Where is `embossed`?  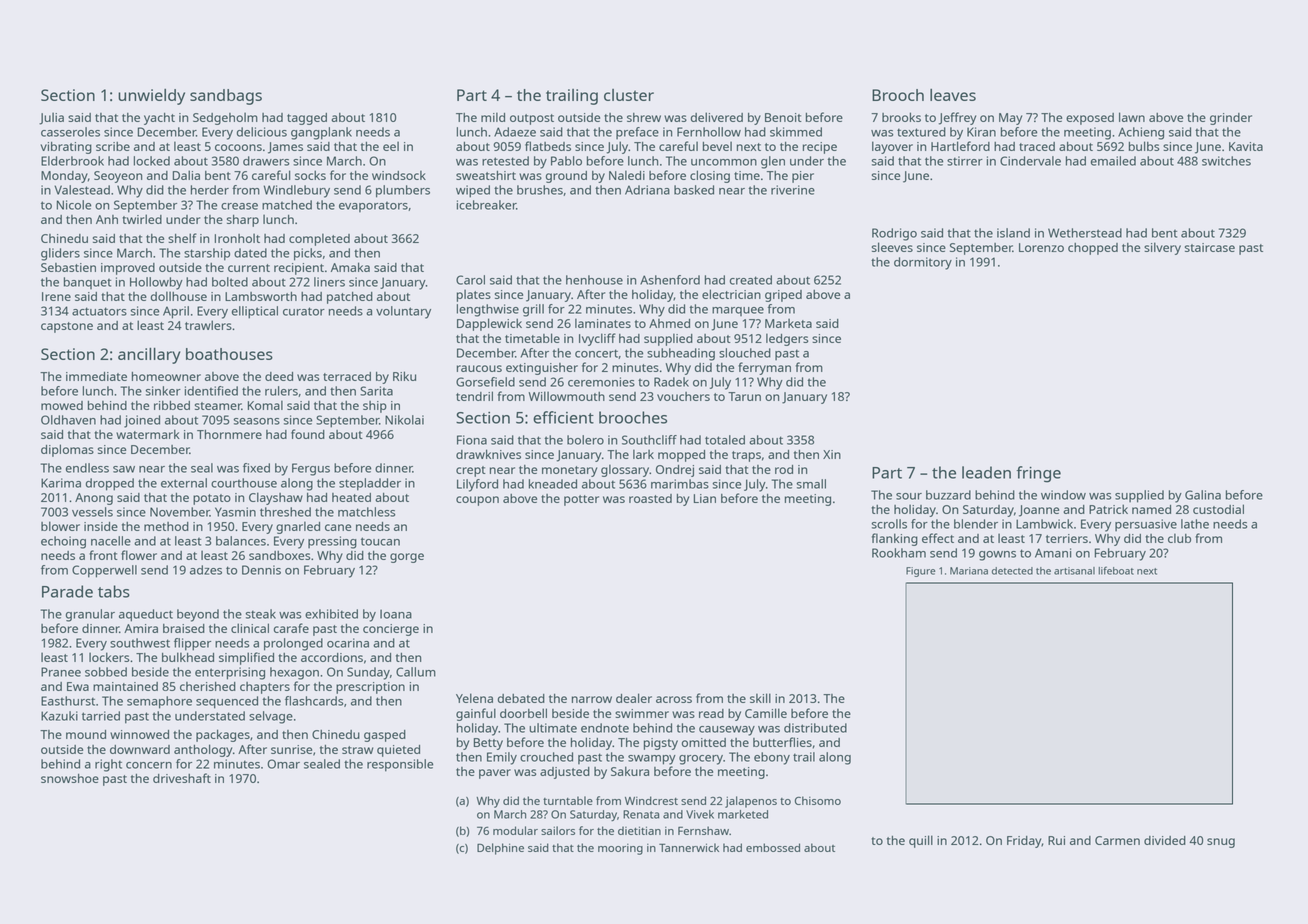 embossed is located at coordinates (773, 847).
